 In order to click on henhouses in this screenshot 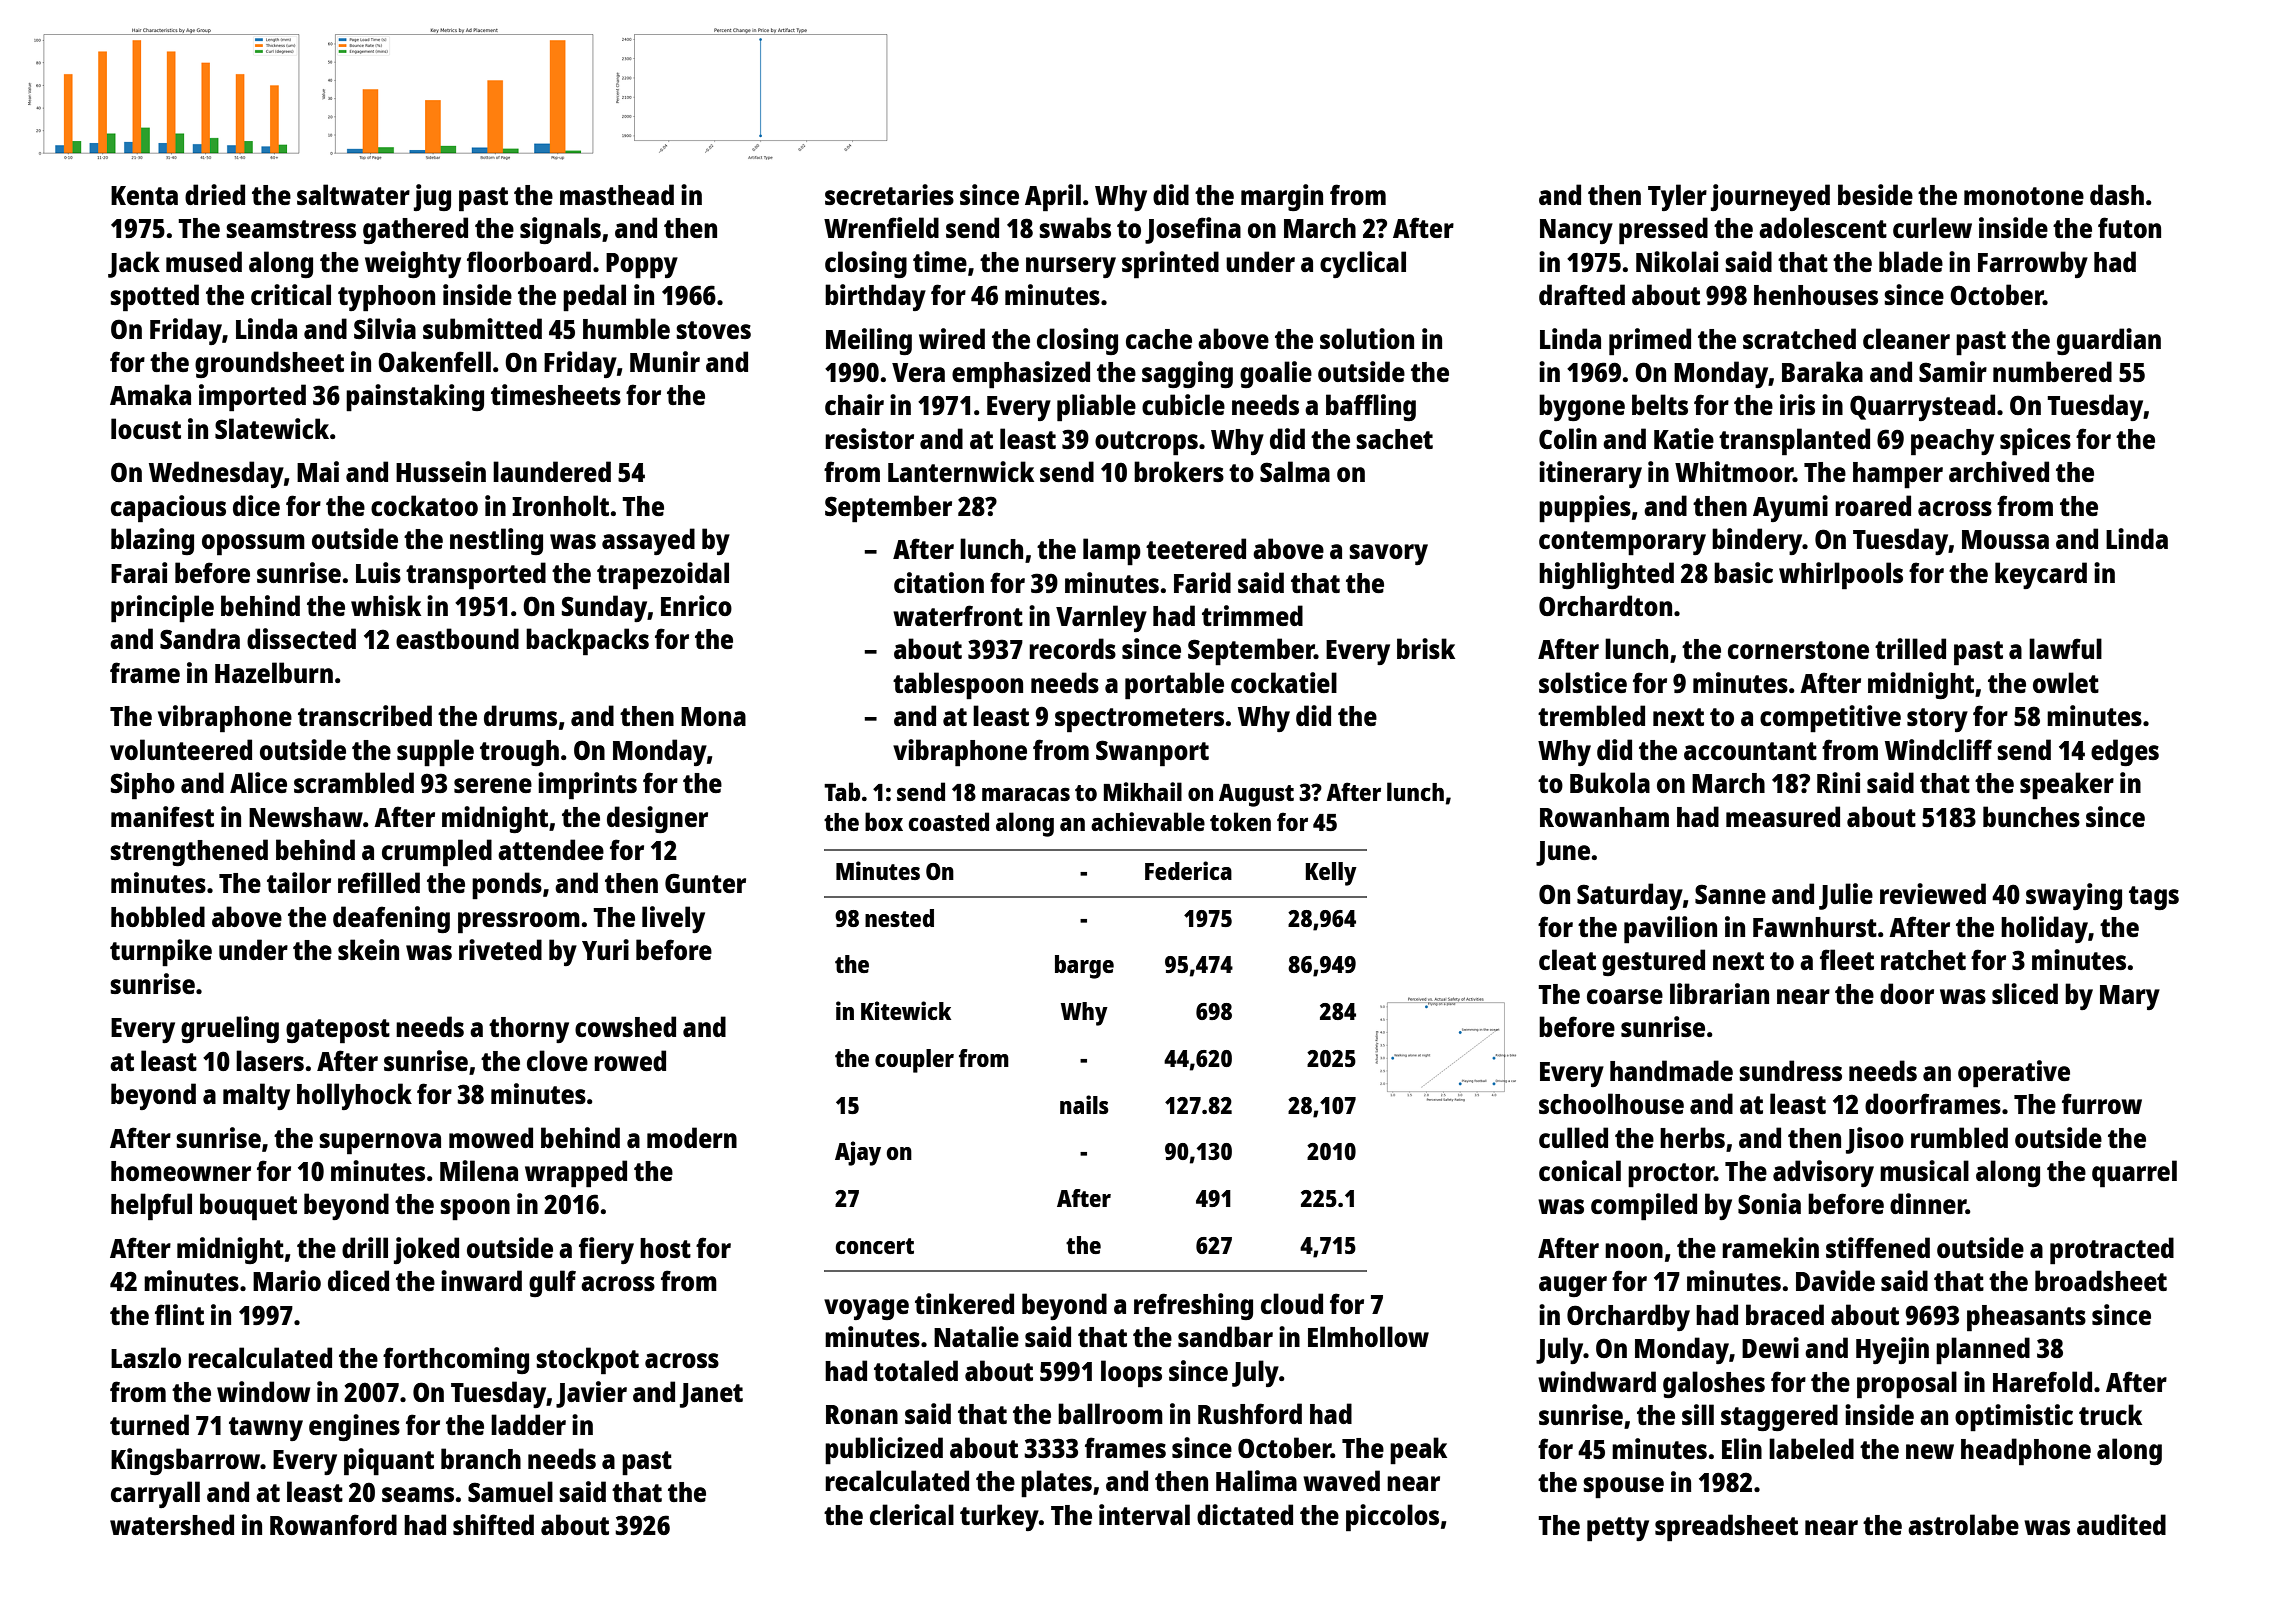, I will do `click(1816, 295)`.
